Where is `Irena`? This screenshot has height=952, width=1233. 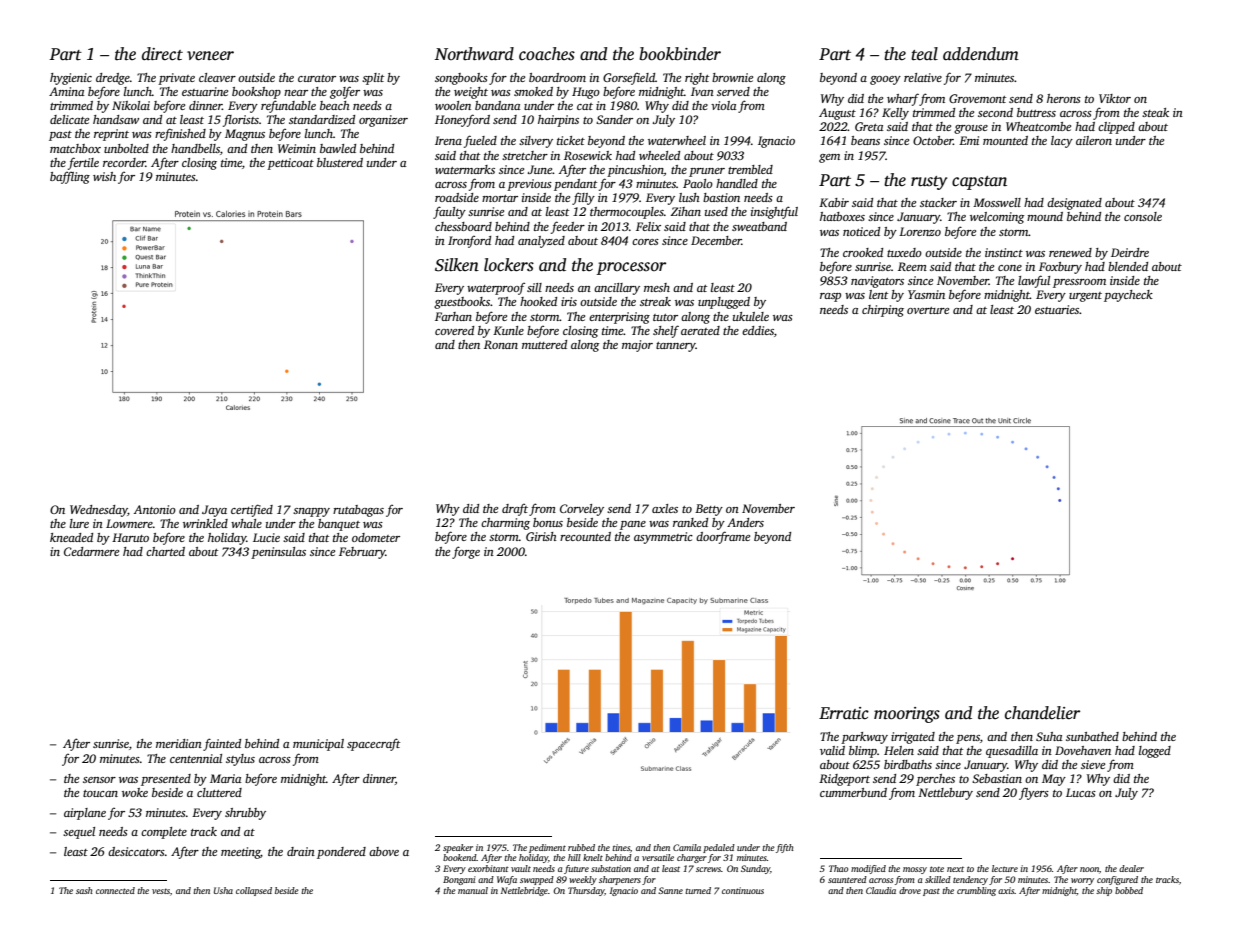
Irena is located at coordinates (448, 140).
